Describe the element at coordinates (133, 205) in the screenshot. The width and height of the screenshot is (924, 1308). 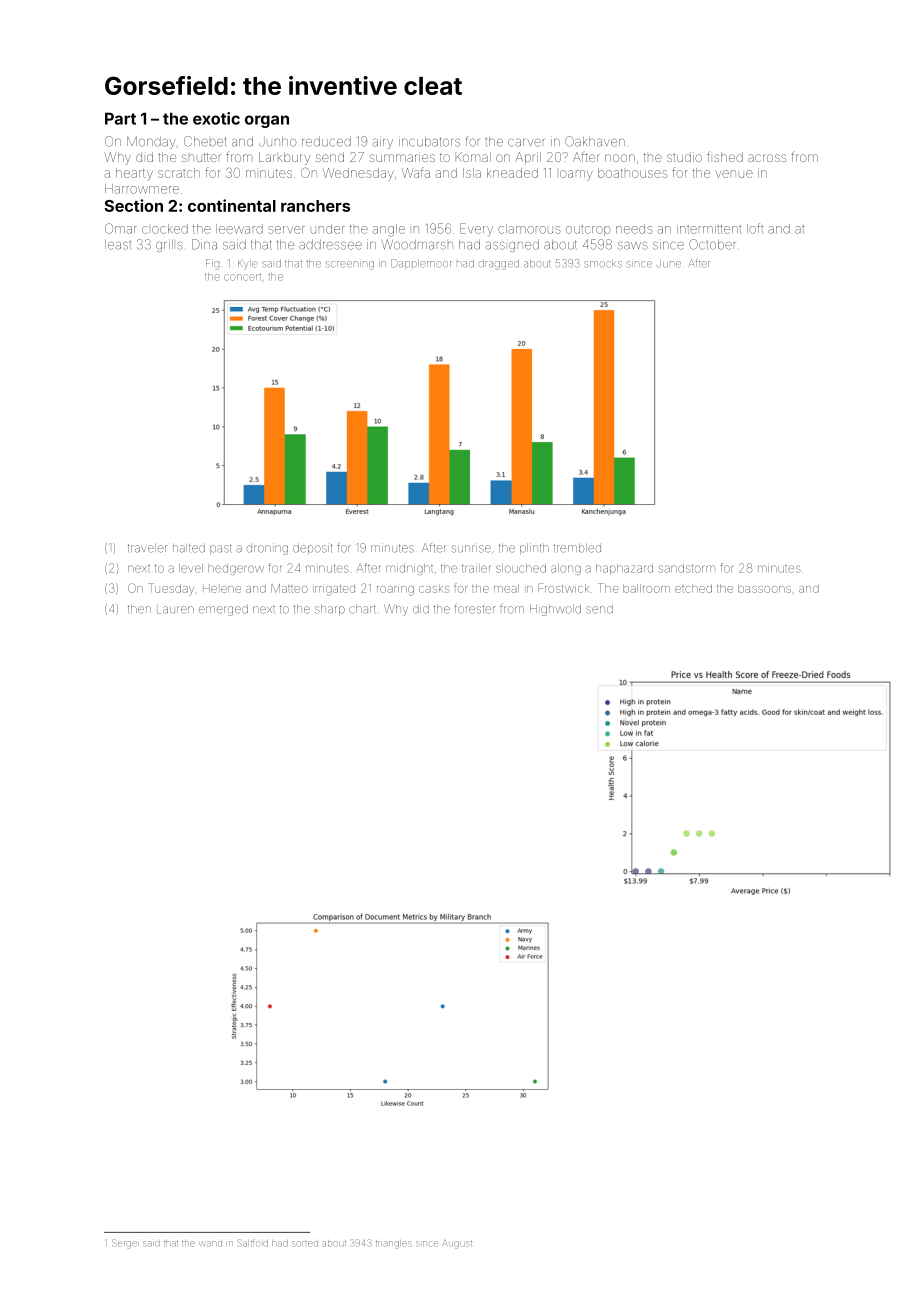
I see `Section` at that location.
